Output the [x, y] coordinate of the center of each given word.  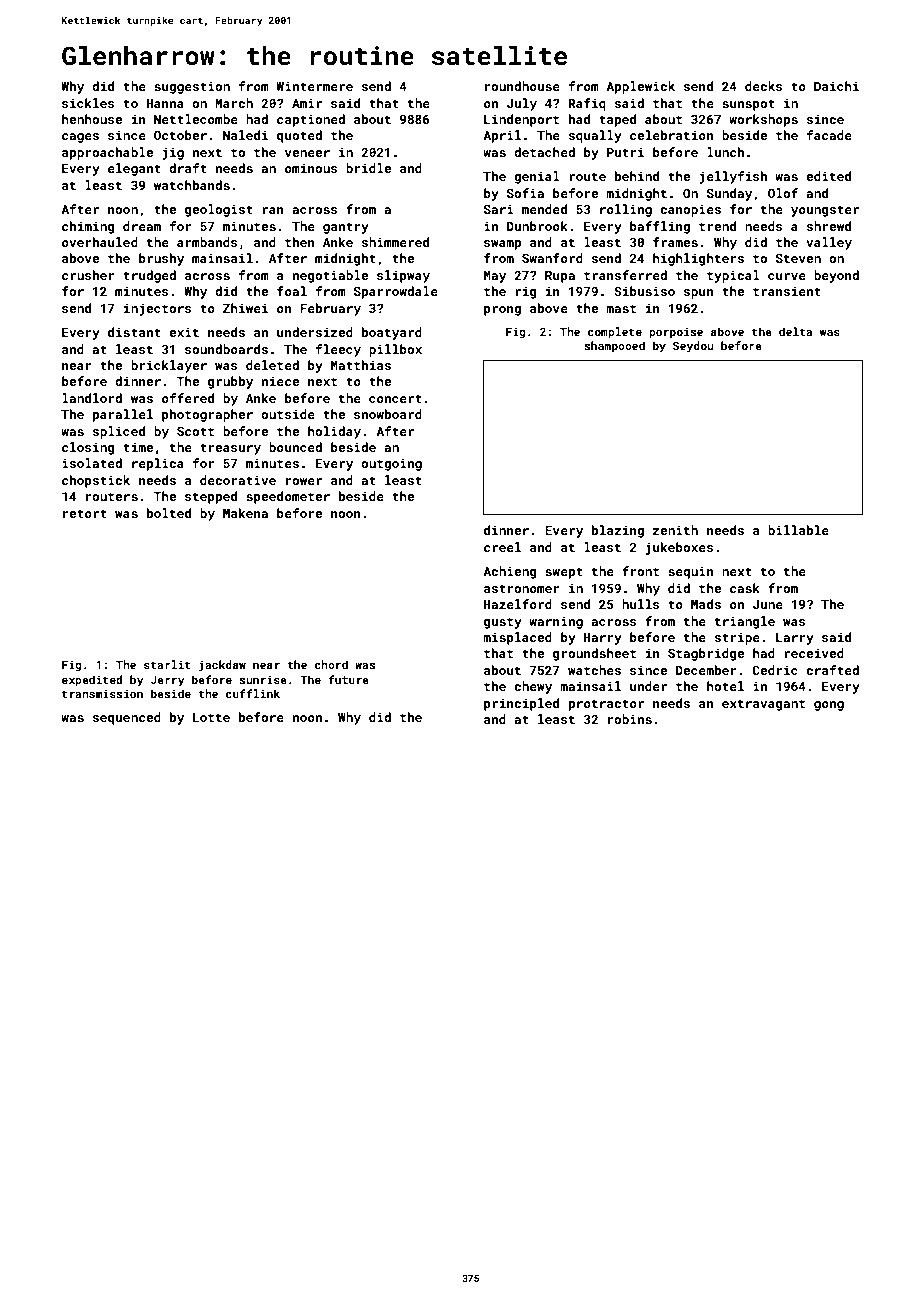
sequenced [127, 718]
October [180, 135]
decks [764, 86]
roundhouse [522, 86]
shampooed [614, 347]
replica [158, 464]
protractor [606, 705]
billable [798, 530]
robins [630, 719]
